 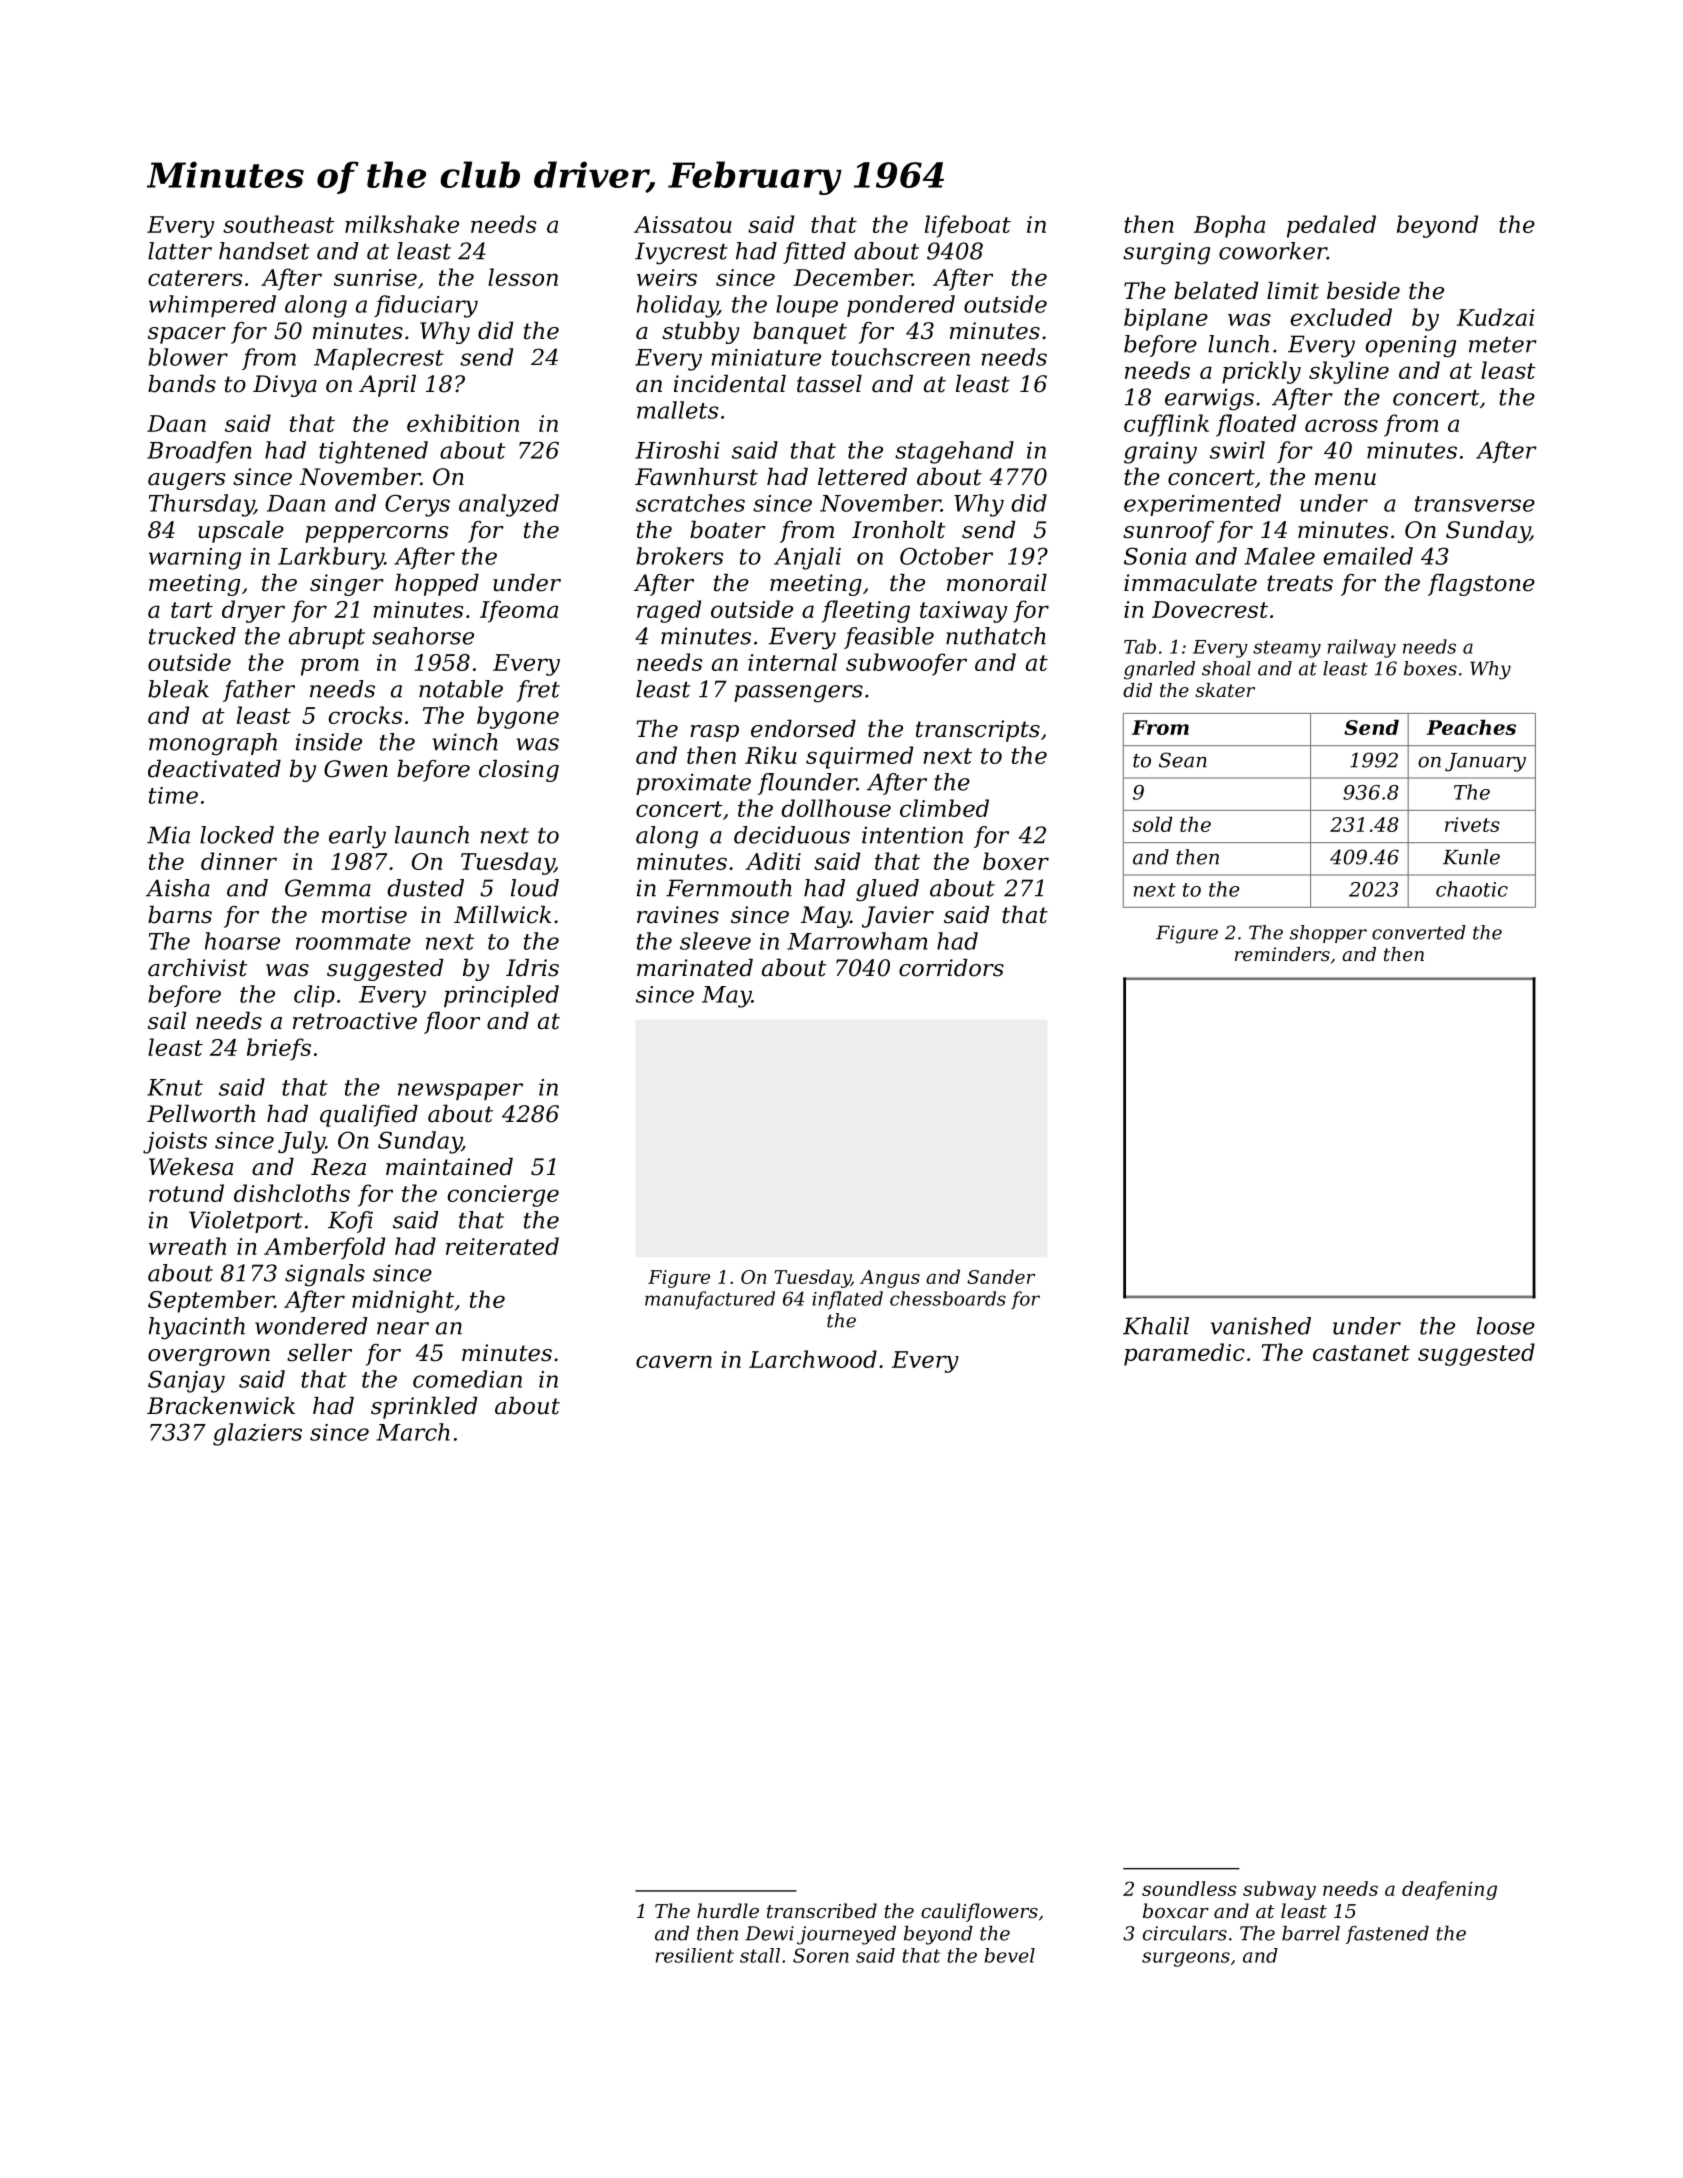 What do you see at coordinates (728, 1910) in the page?
I see `hurdle` at bounding box center [728, 1910].
